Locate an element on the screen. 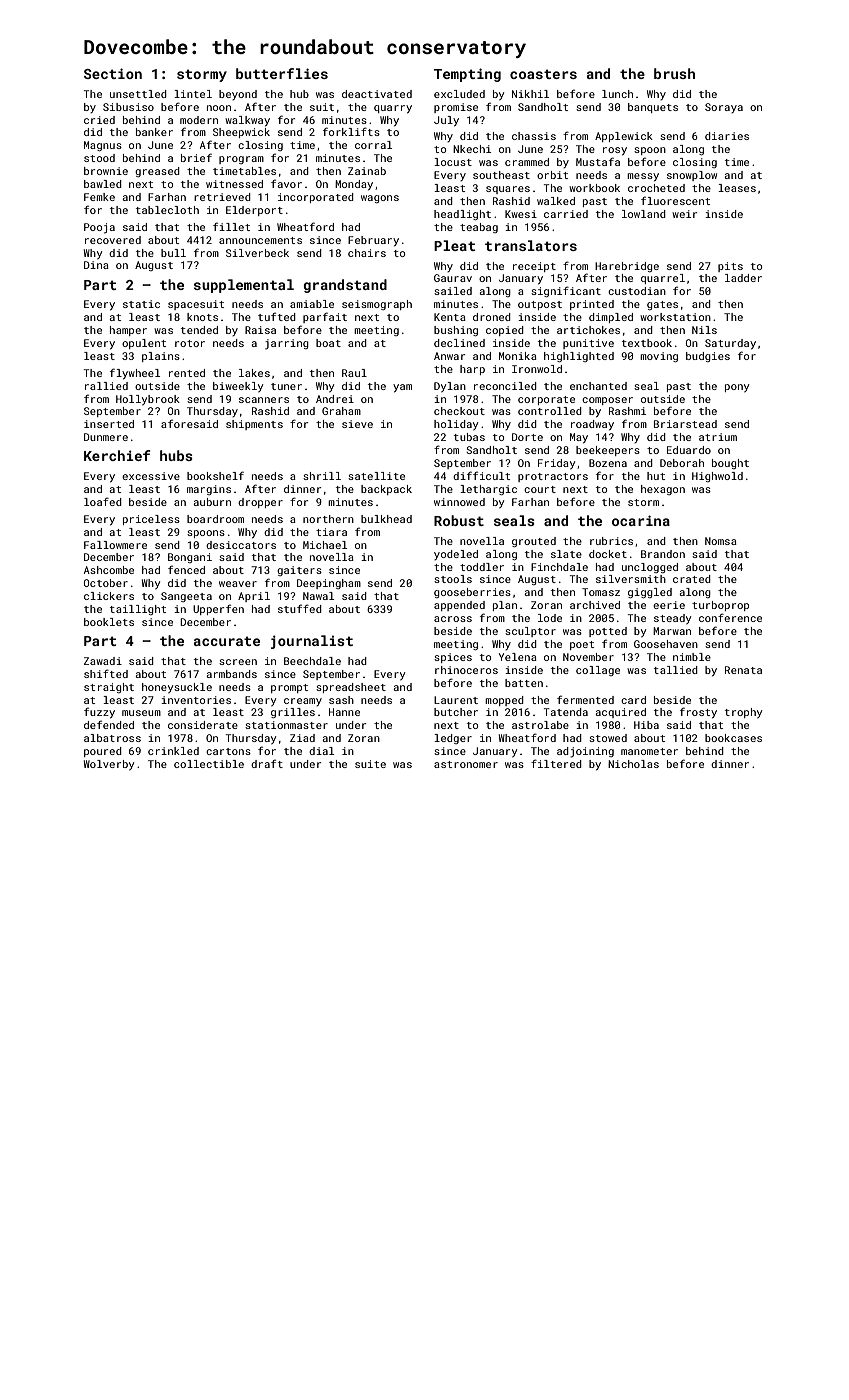 This screenshot has height=1400, width=849. banker is located at coordinates (154, 132).
